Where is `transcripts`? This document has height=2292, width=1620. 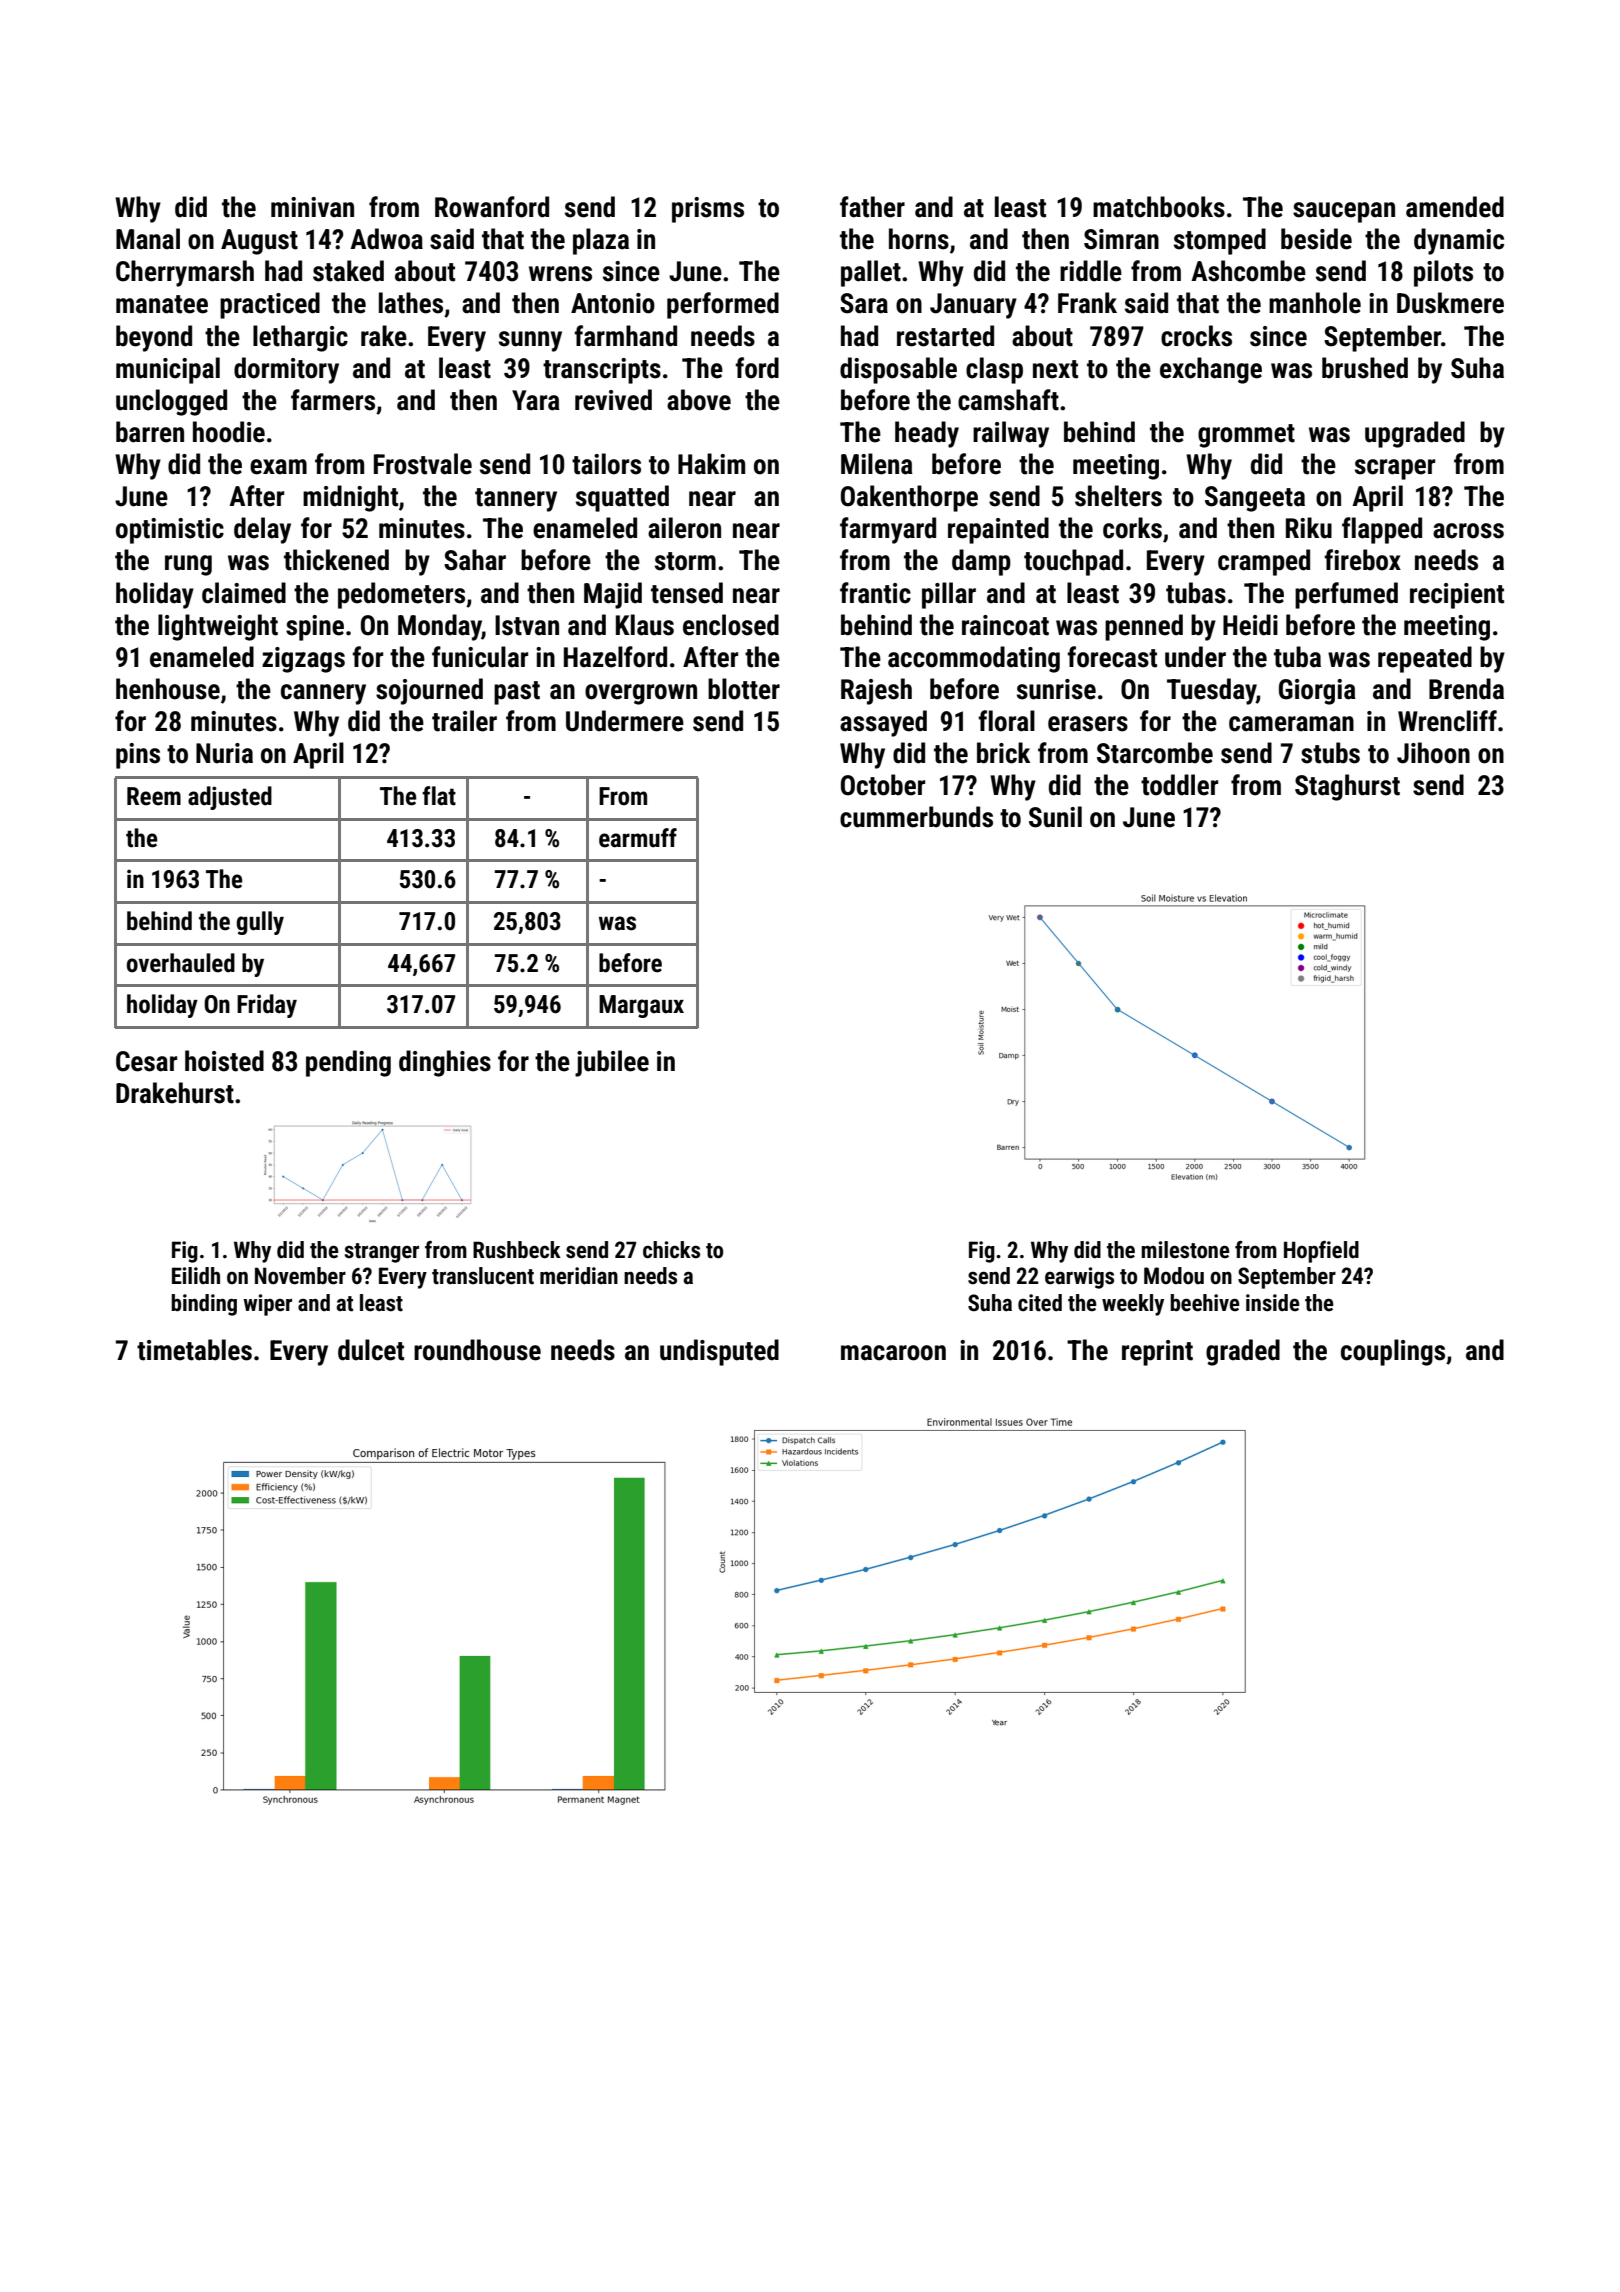 transcripts is located at coordinates (602, 371).
